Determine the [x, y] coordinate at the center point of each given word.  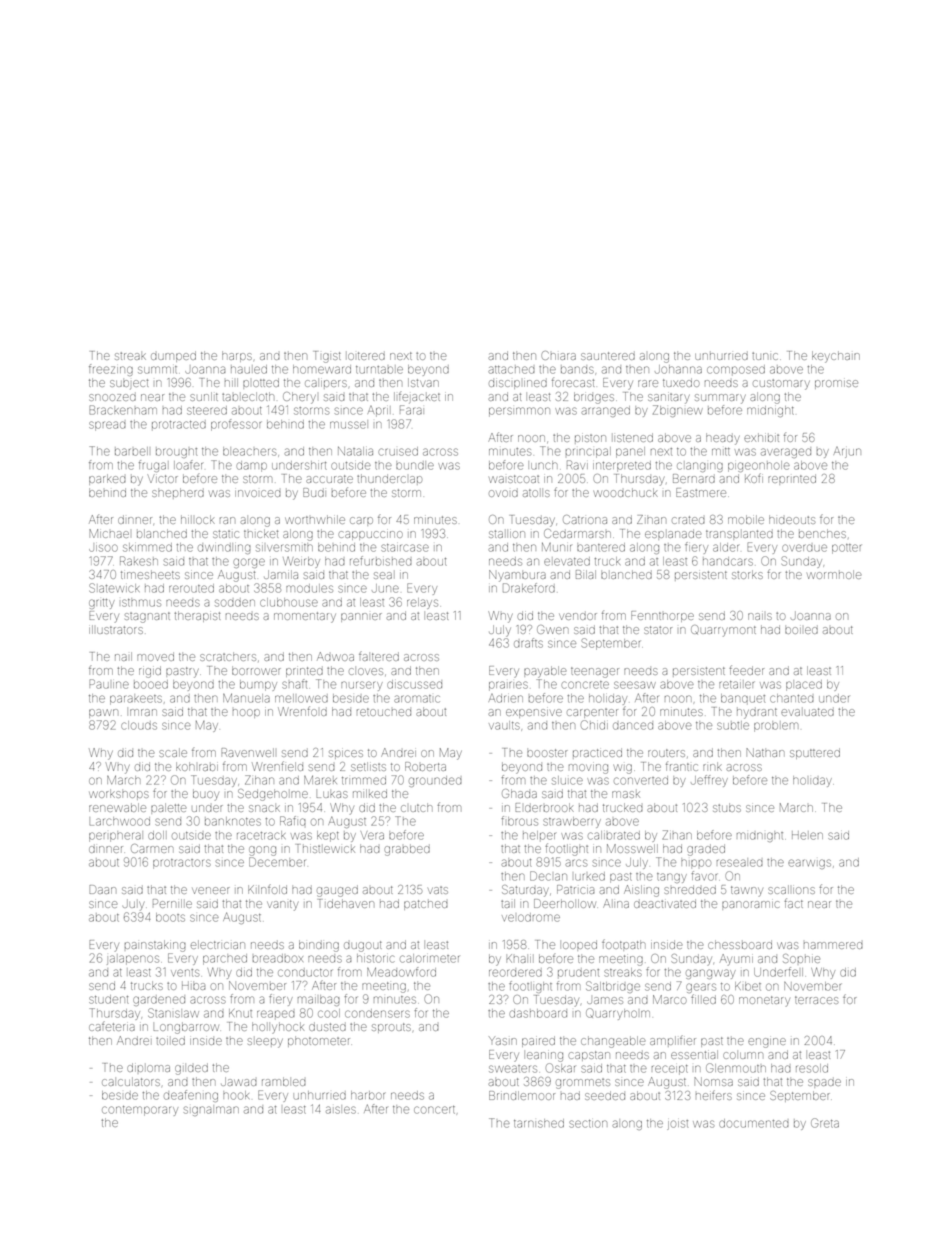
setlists [368, 766]
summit [157, 370]
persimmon [519, 412]
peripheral [116, 836]
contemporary [140, 1111]
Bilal [586, 574]
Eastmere [701, 492]
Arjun [847, 452]
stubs [727, 807]
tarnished [539, 1123]
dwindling [224, 548]
